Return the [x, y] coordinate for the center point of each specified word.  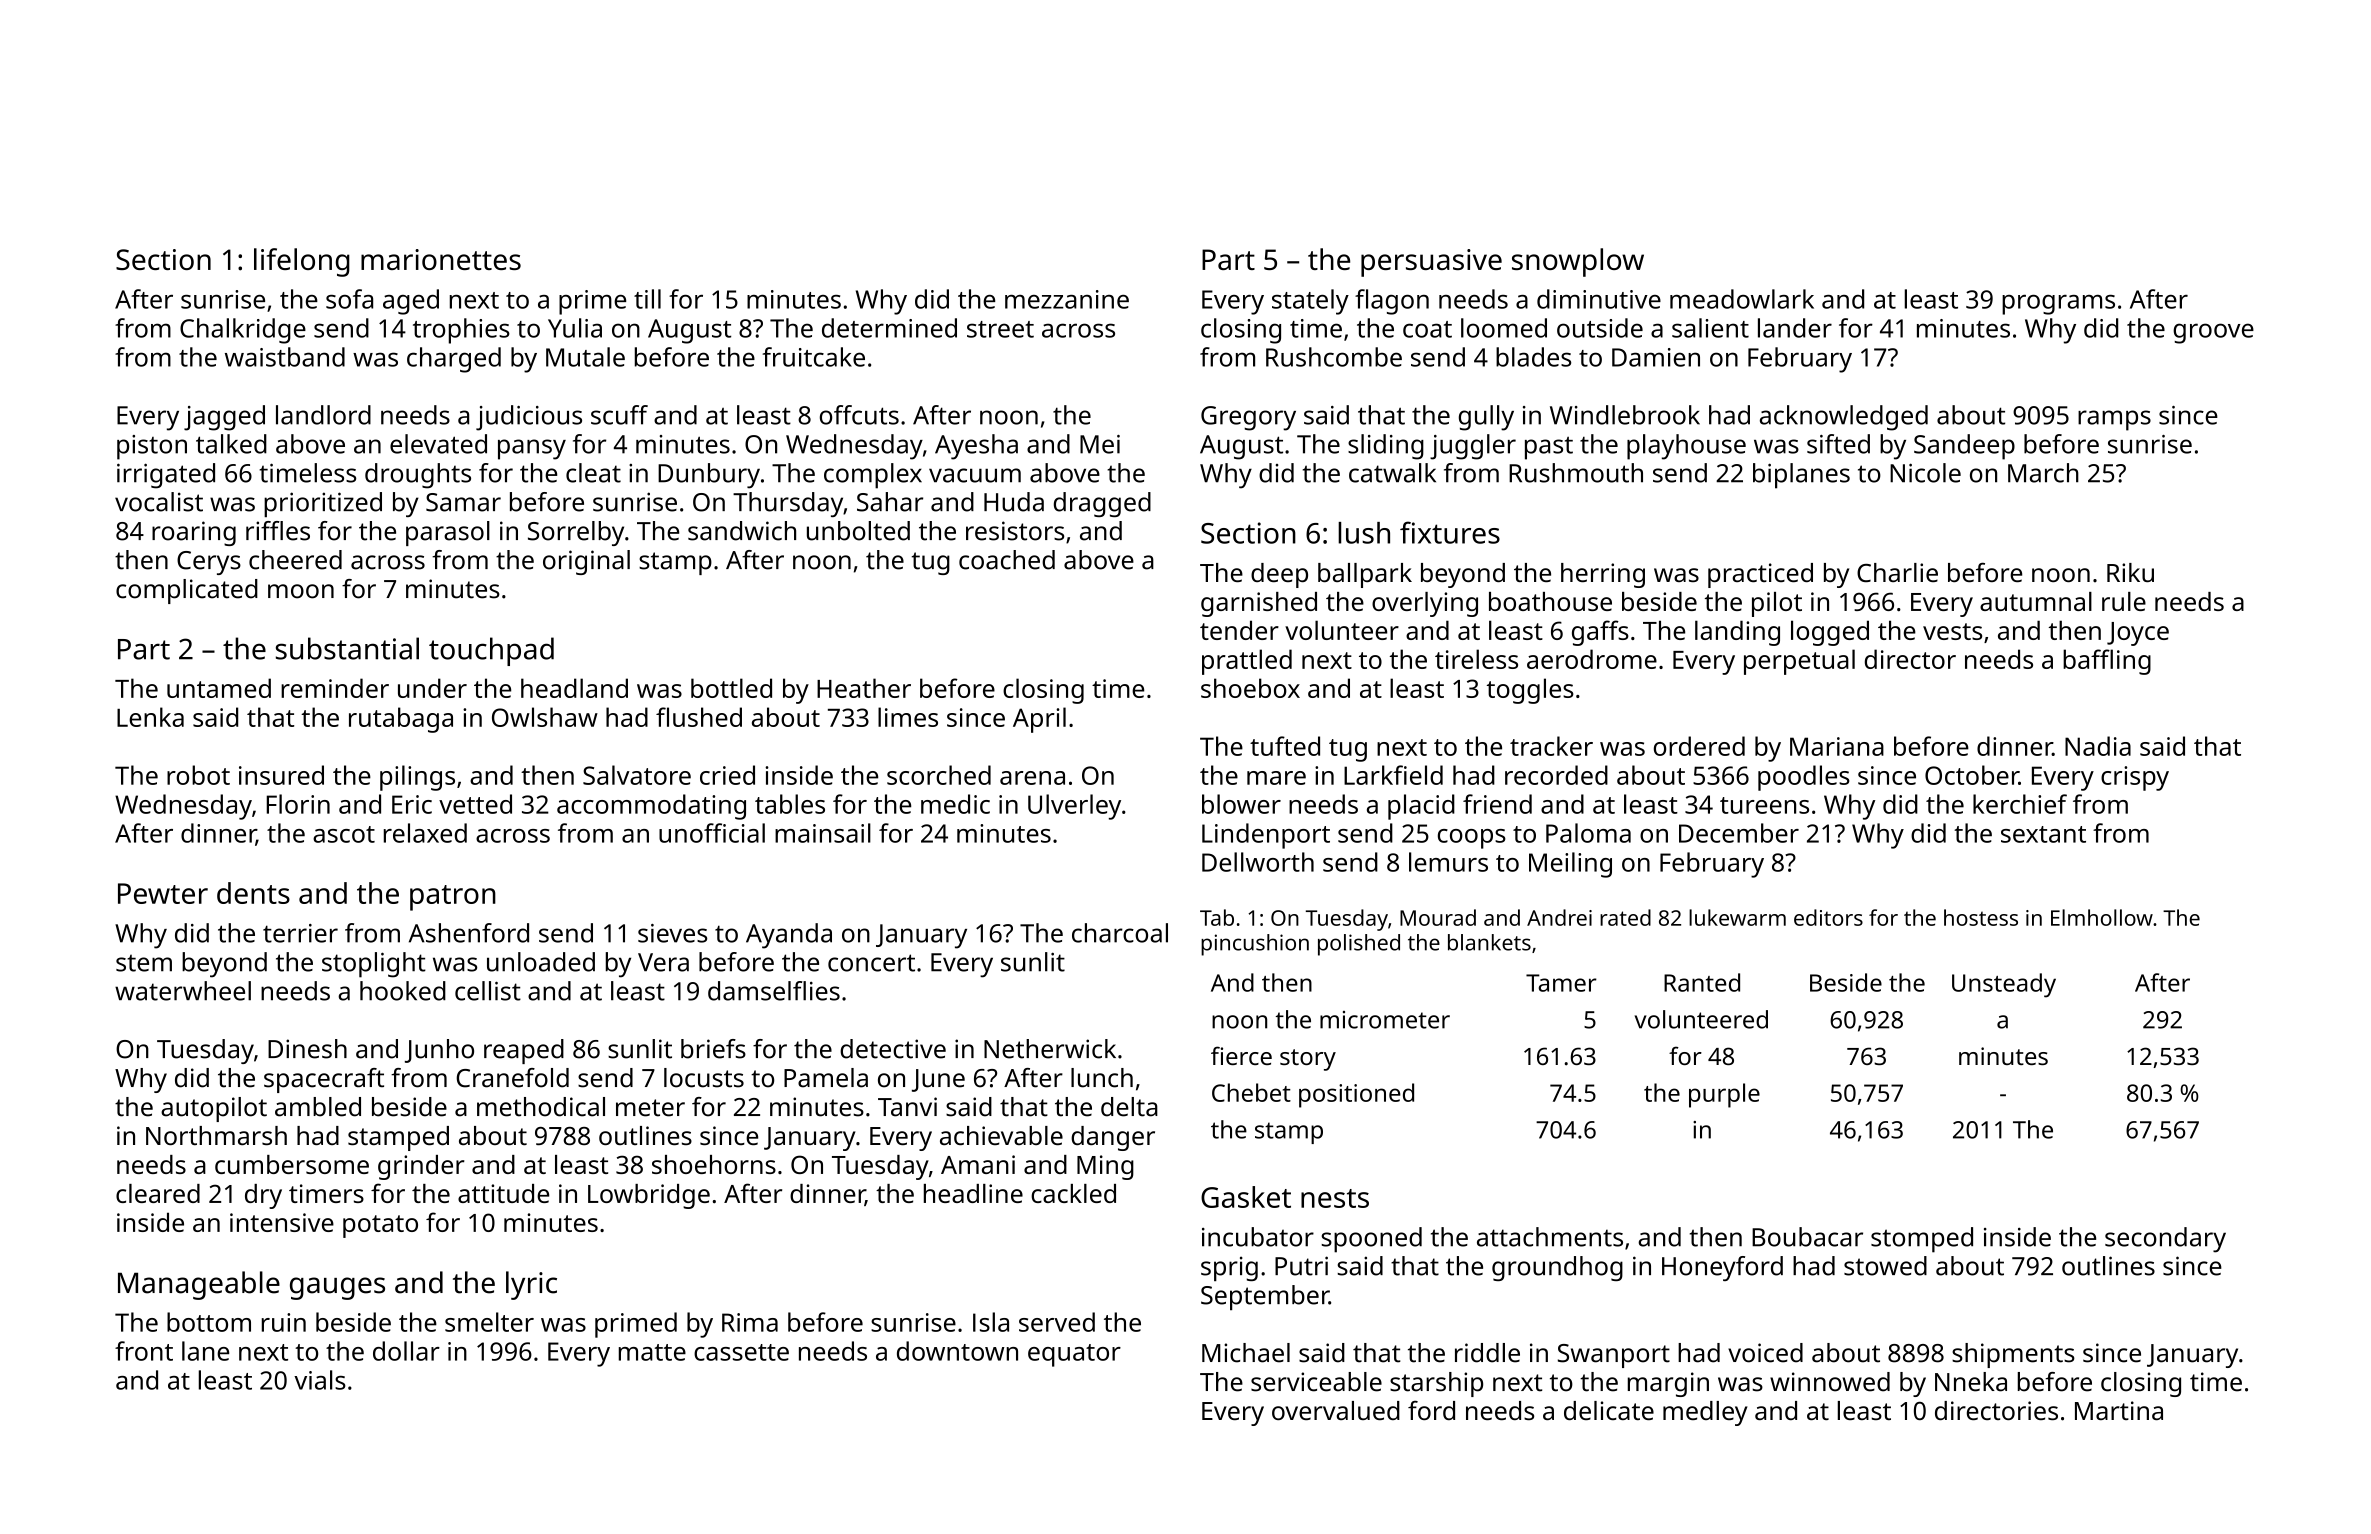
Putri [1301, 1266]
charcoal [1120, 933]
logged [1830, 633]
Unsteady [2004, 985]
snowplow [1578, 262]
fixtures [1450, 532]
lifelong [302, 262]
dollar [406, 1351]
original [586, 562]
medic [955, 804]
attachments [1550, 1237]
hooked [403, 991]
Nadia [2098, 746]
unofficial [712, 833]
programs [2058, 305]
